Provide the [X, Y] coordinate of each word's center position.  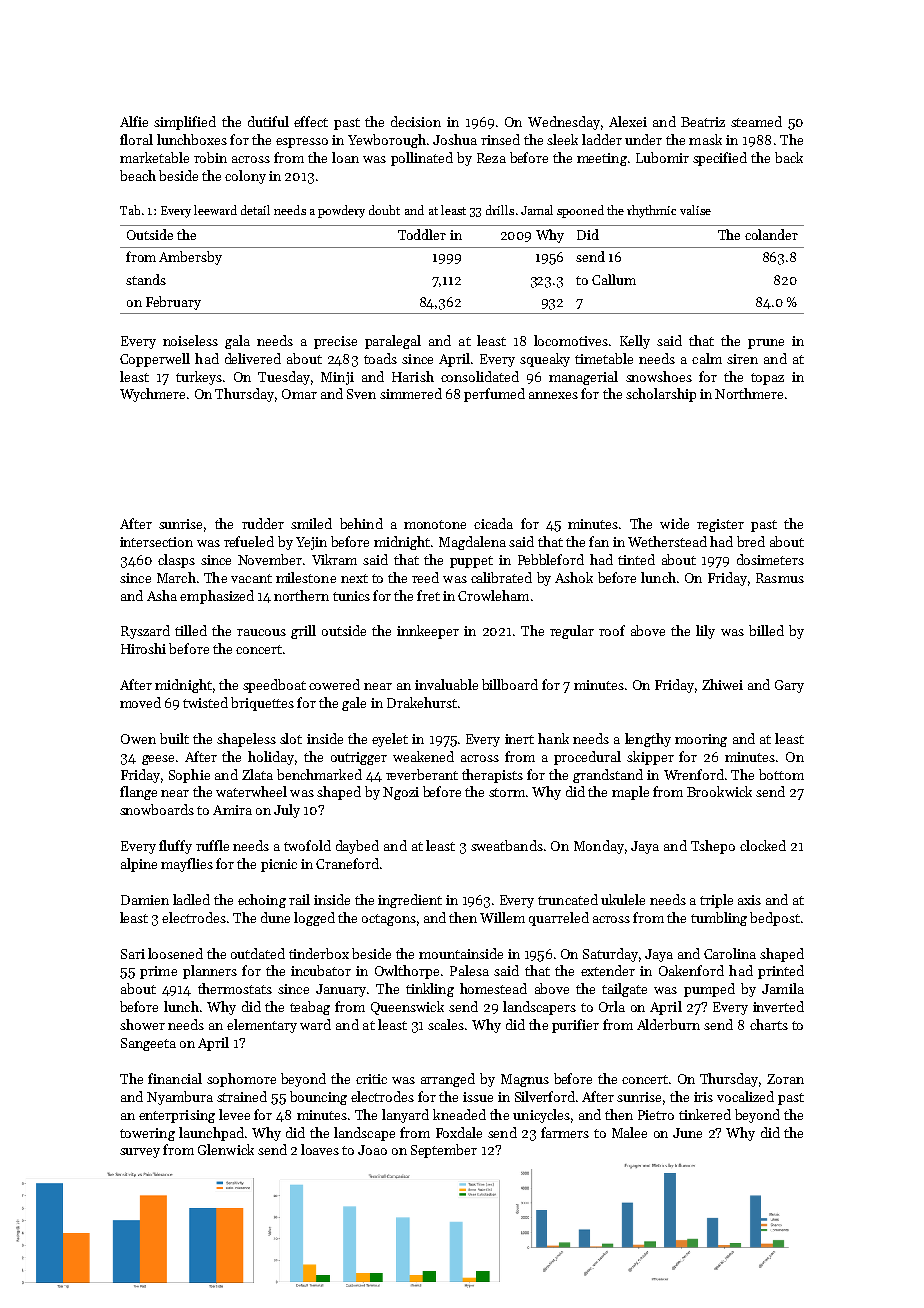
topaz [767, 379]
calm [707, 358]
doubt [384, 210]
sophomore [241, 1080]
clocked [763, 845]
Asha [162, 595]
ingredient [410, 901]
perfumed [494, 395]
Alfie [134, 121]
